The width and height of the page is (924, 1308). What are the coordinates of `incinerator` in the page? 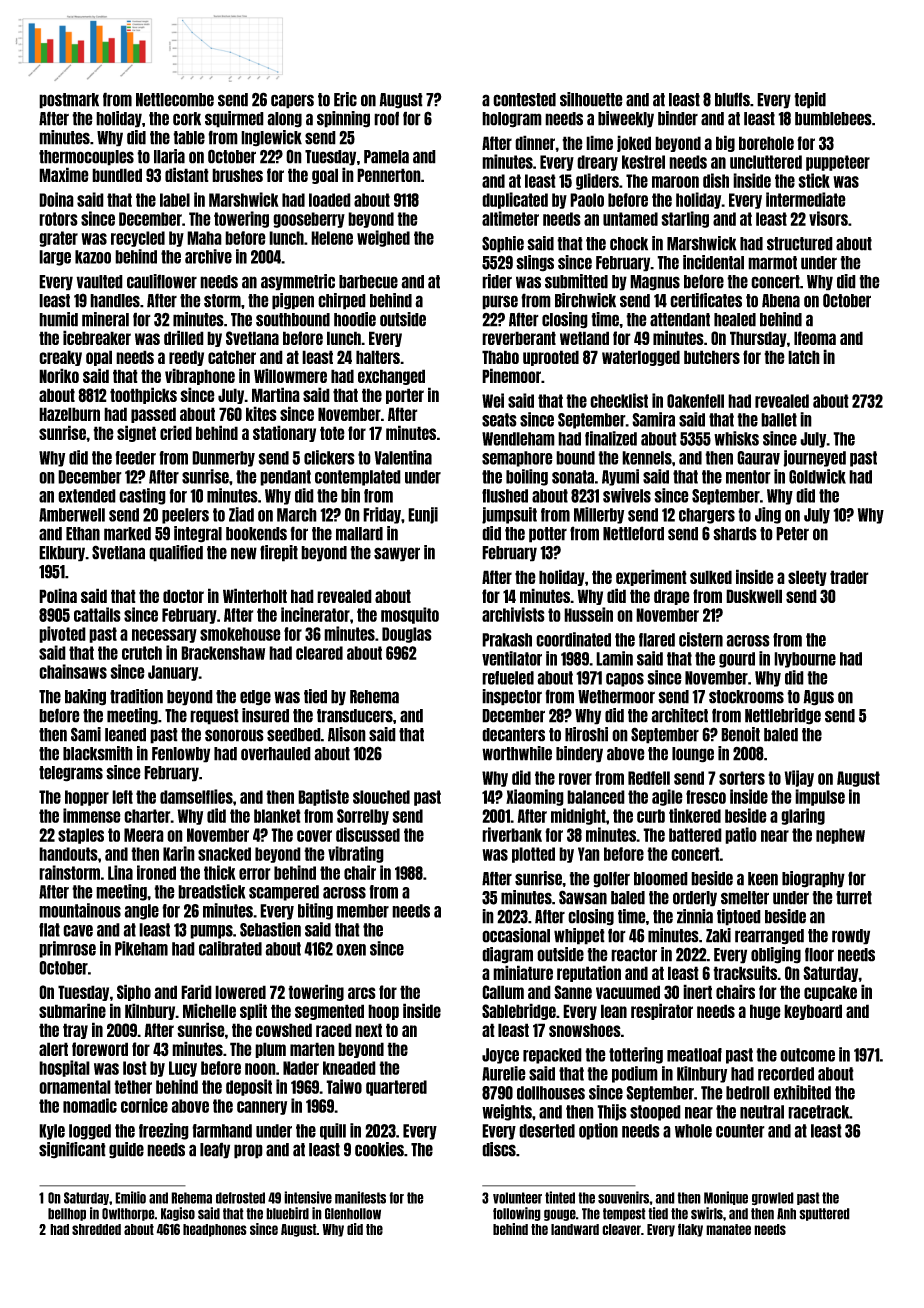 It's located at (315, 614).
